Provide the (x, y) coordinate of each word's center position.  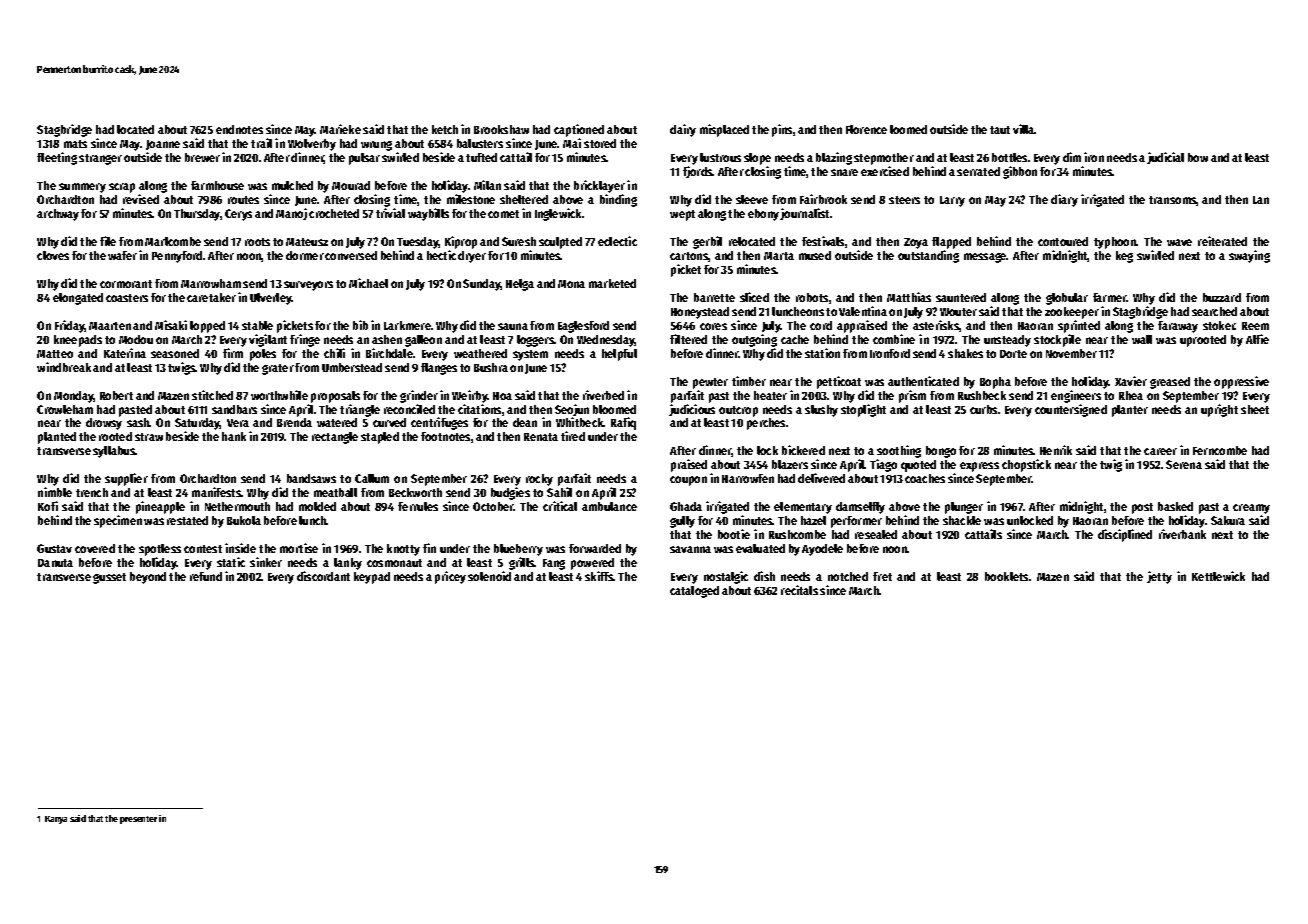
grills (522, 563)
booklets (1006, 576)
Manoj (291, 214)
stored (600, 143)
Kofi (48, 506)
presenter (138, 820)
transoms (1173, 201)
